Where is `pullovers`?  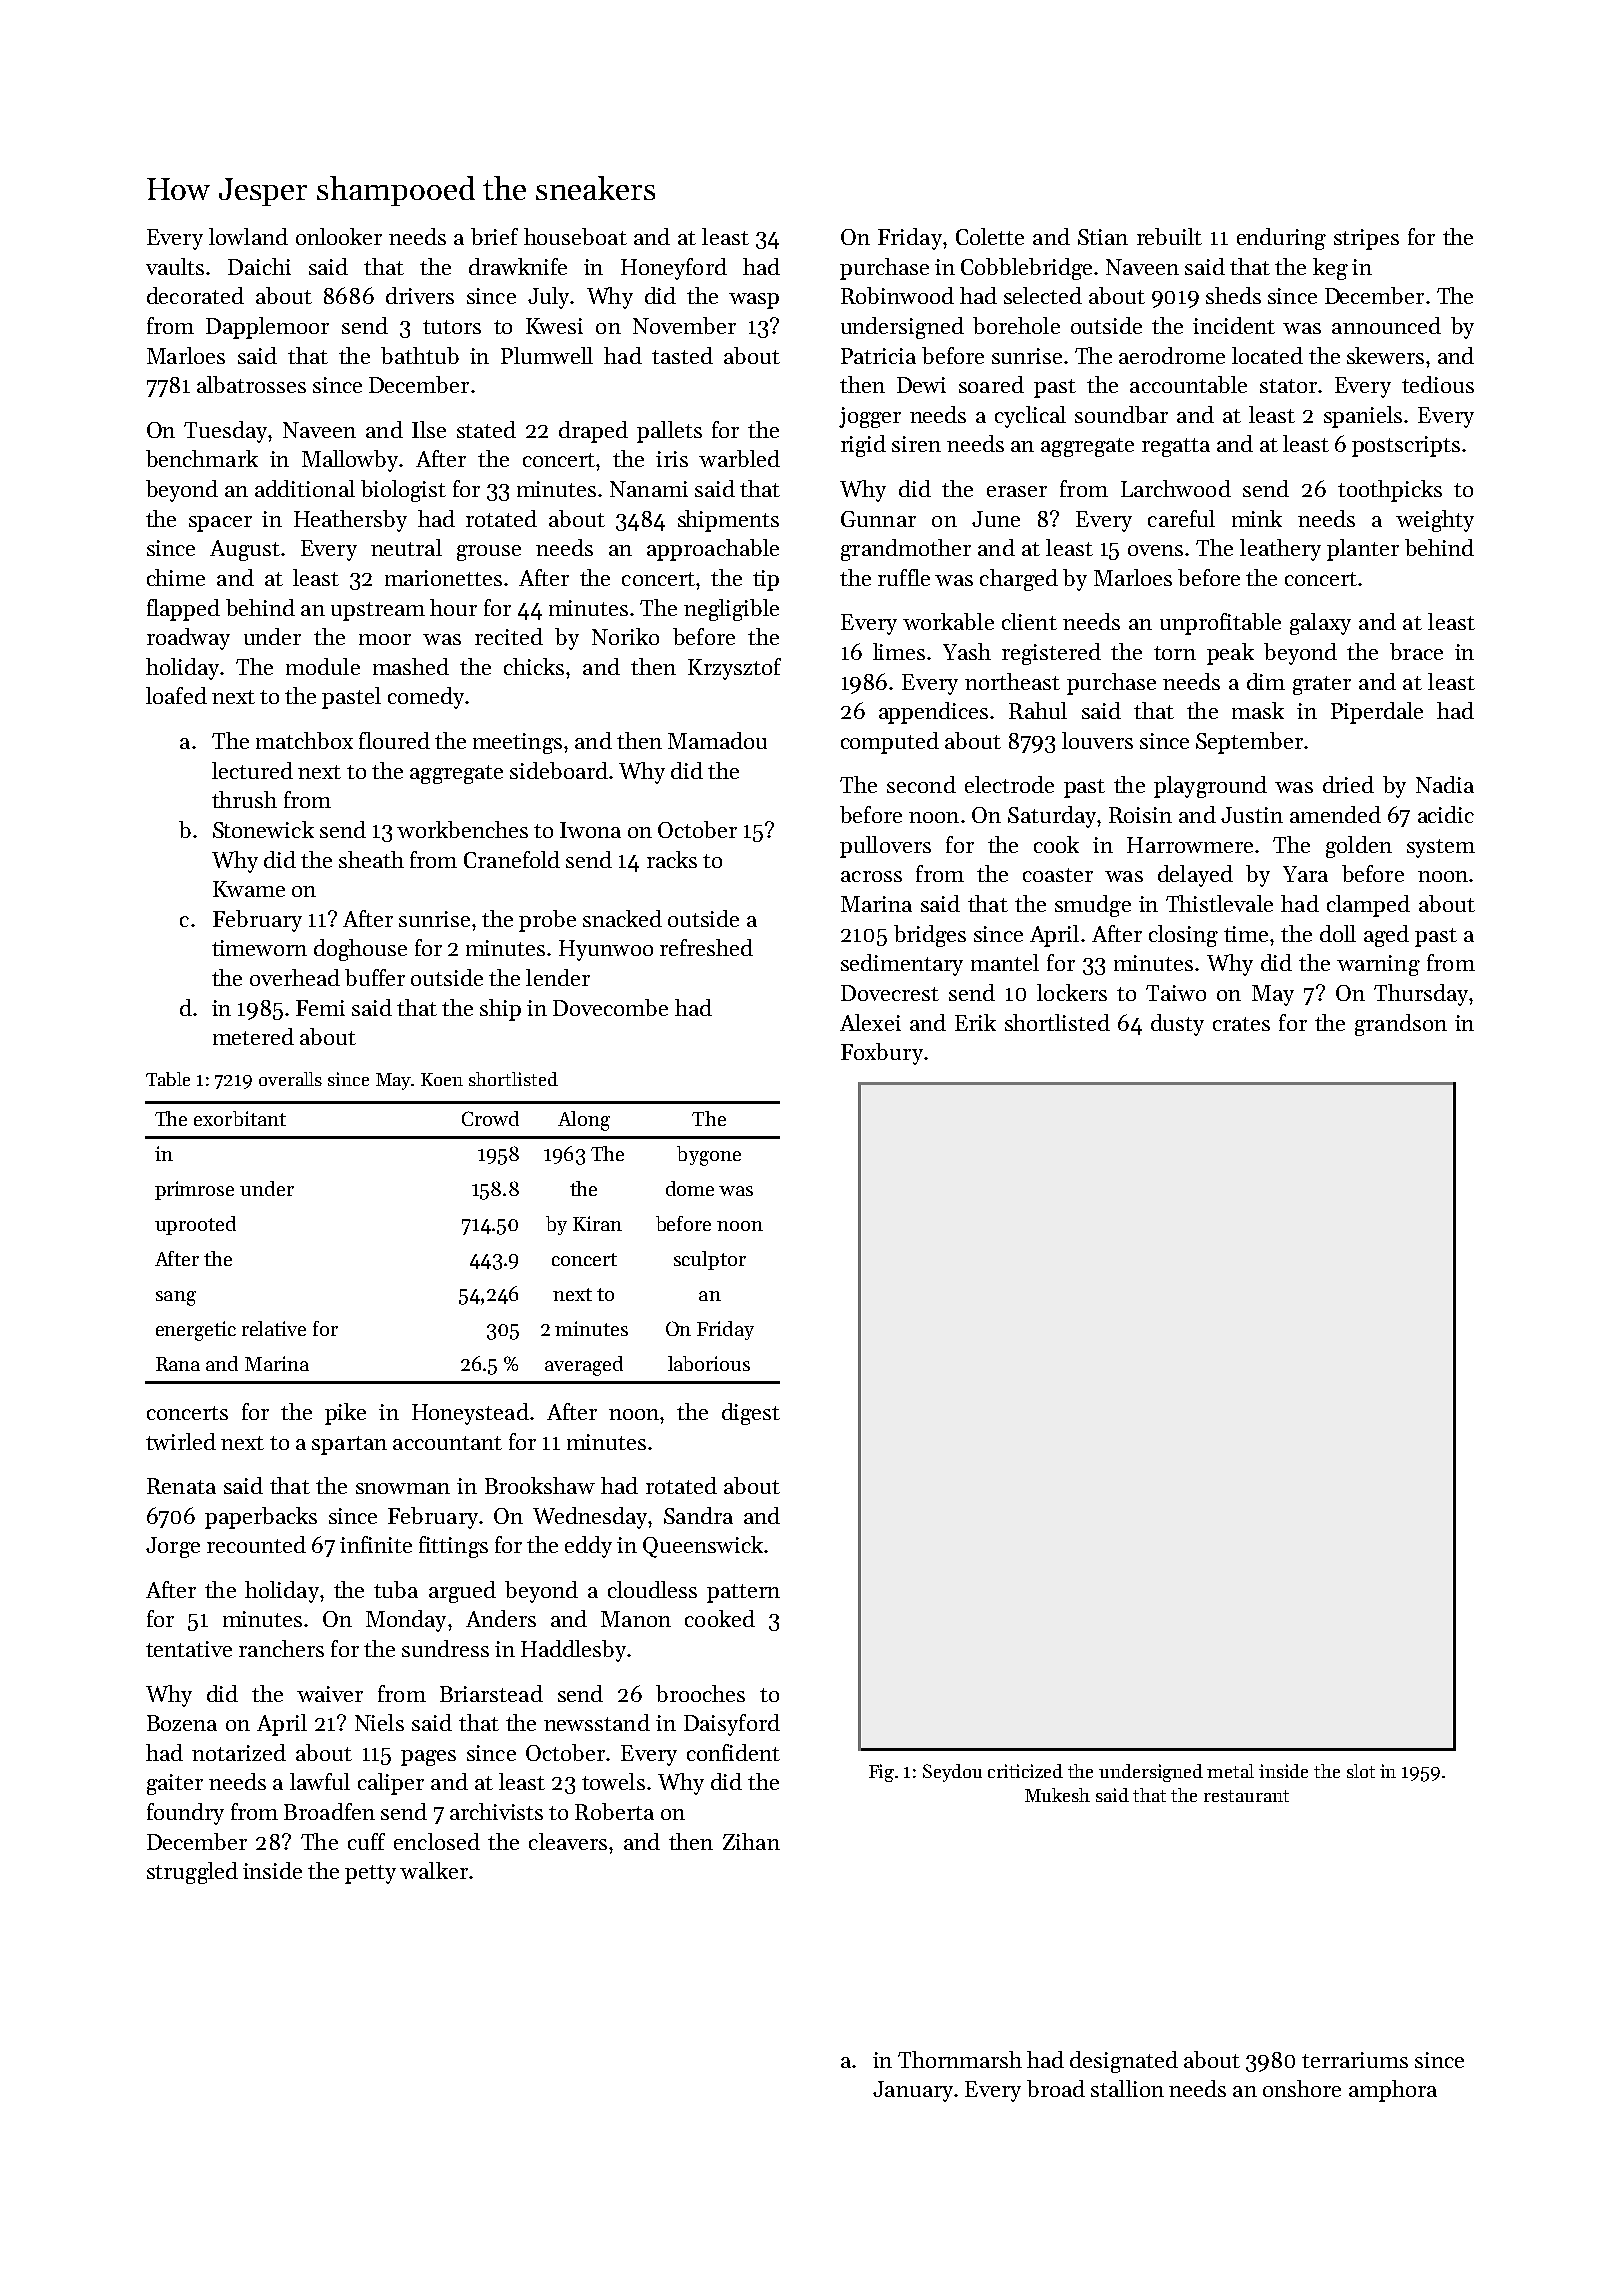 pullovers is located at coordinates (885, 847).
